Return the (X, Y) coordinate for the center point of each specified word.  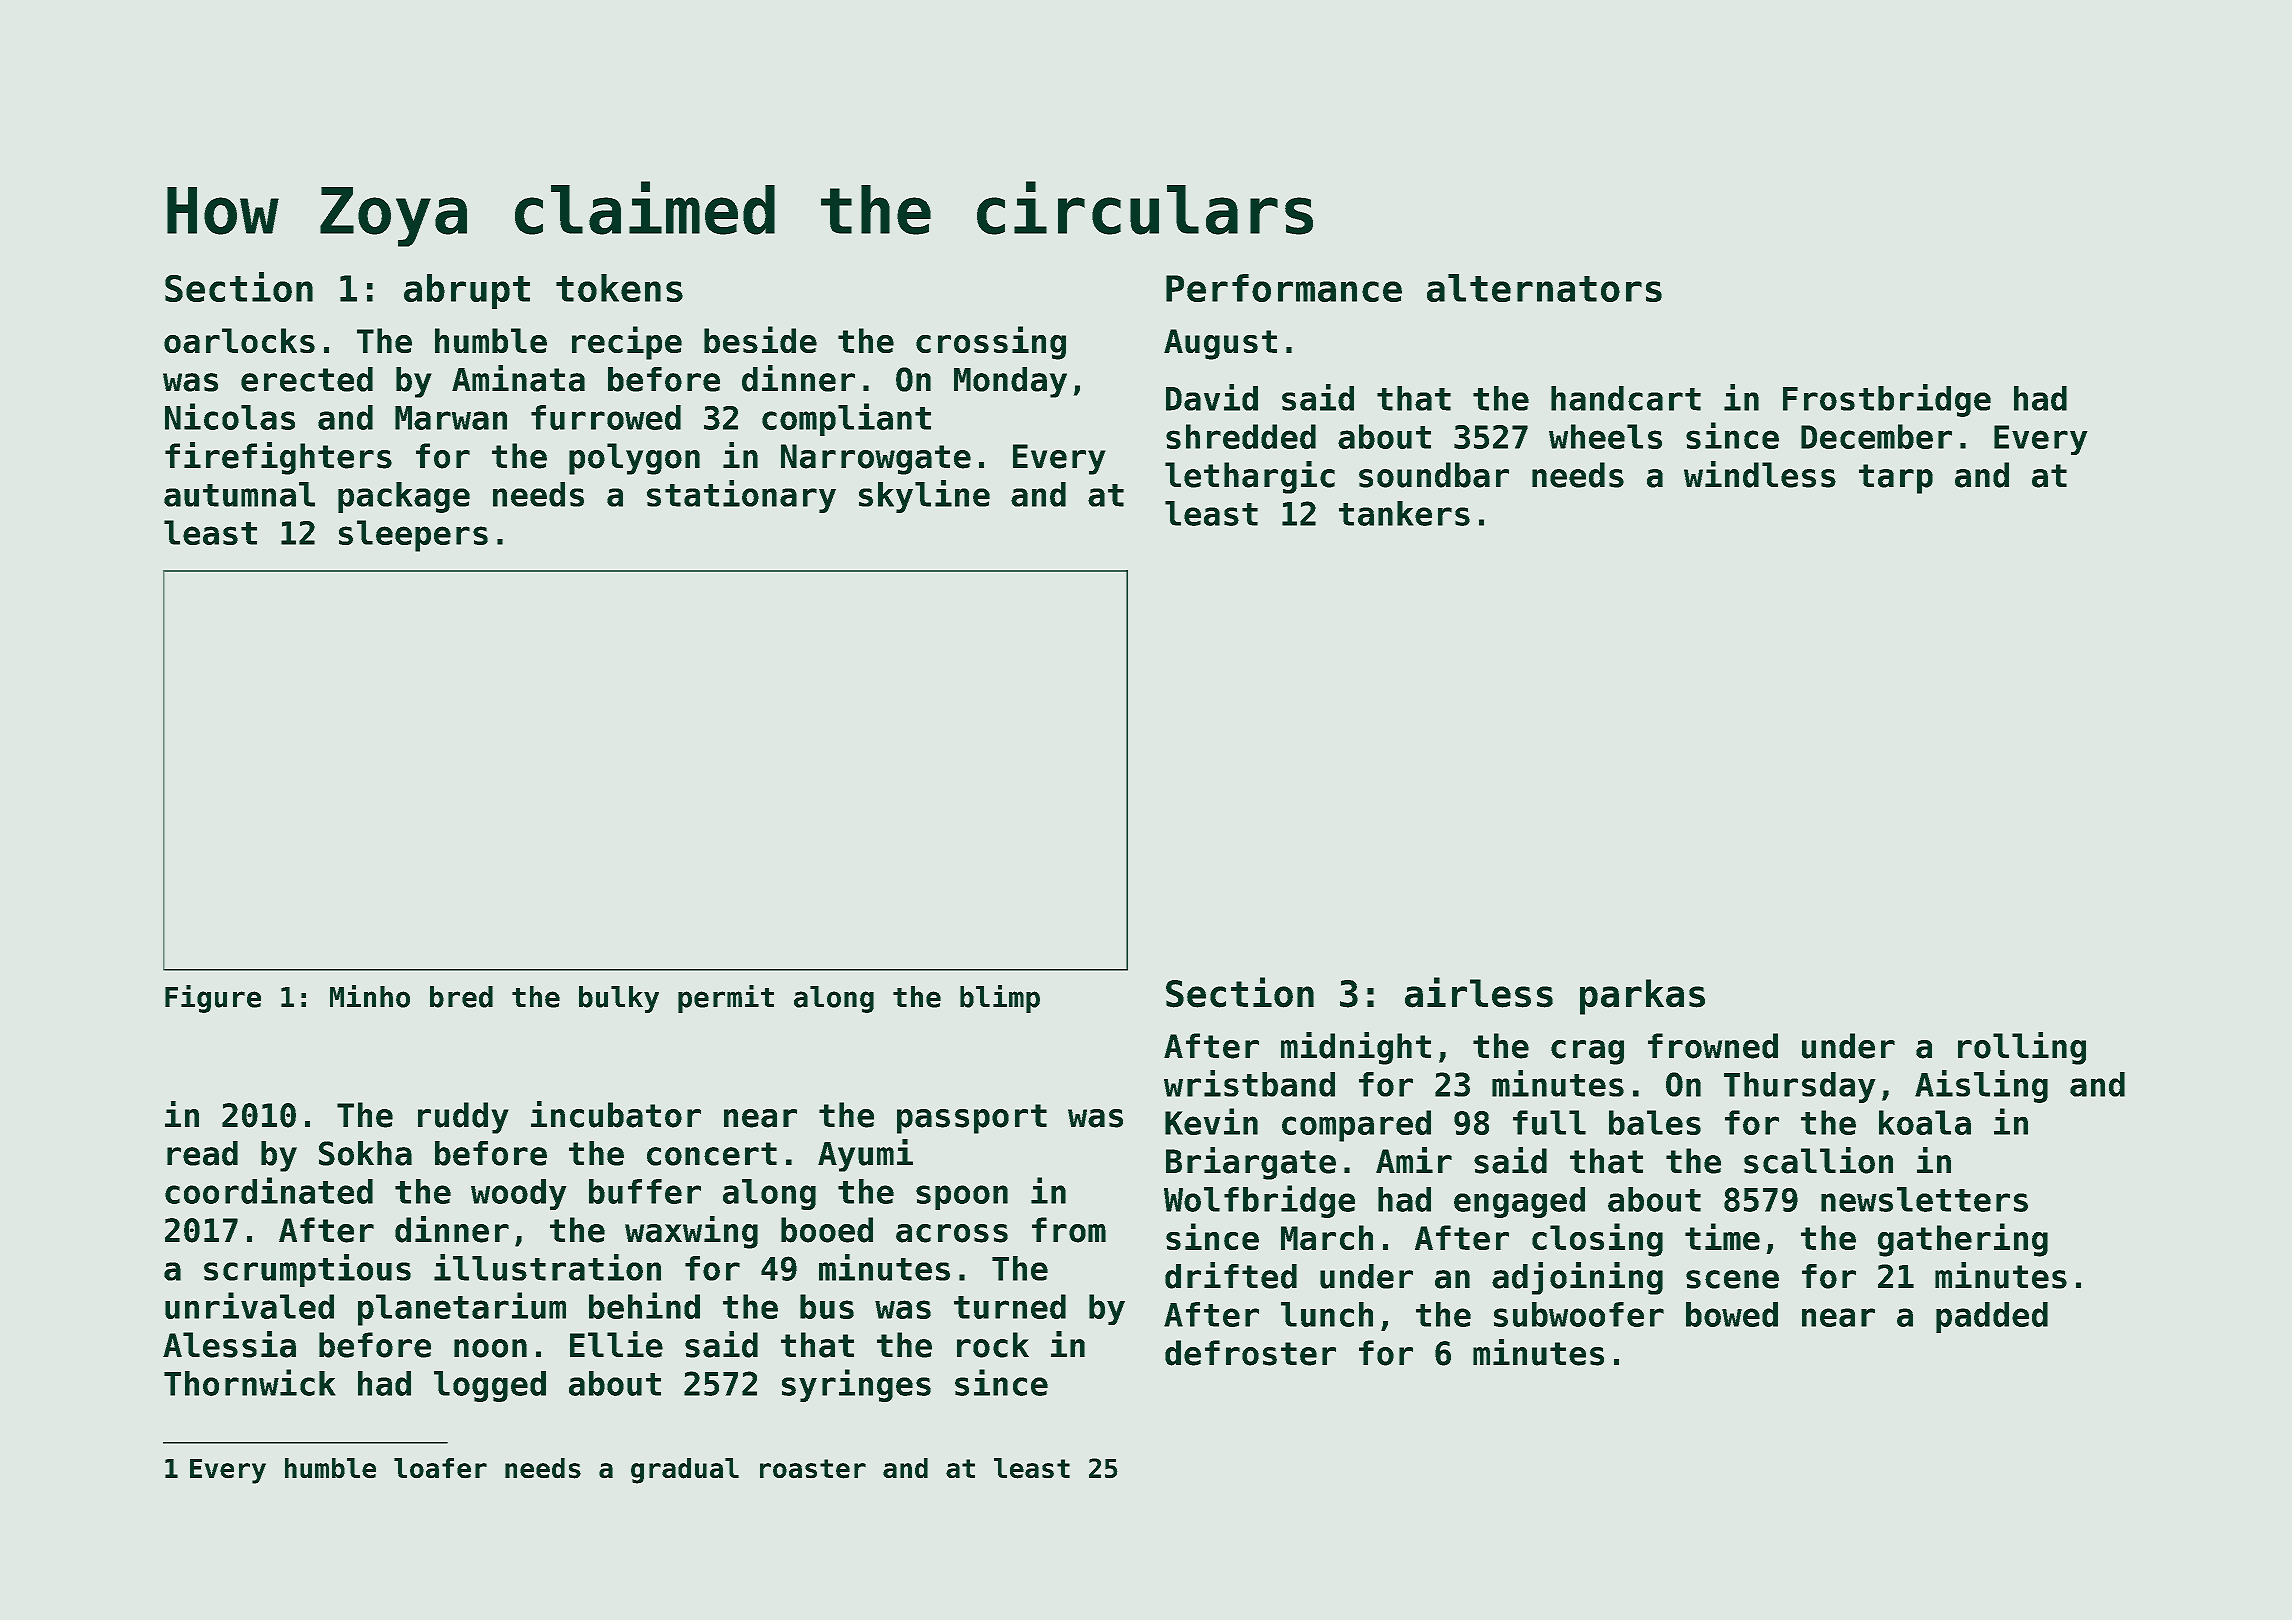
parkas (1642, 997)
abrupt (467, 291)
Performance (1284, 288)
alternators (1544, 288)
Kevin (1211, 1121)
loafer (440, 1468)
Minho (370, 996)
